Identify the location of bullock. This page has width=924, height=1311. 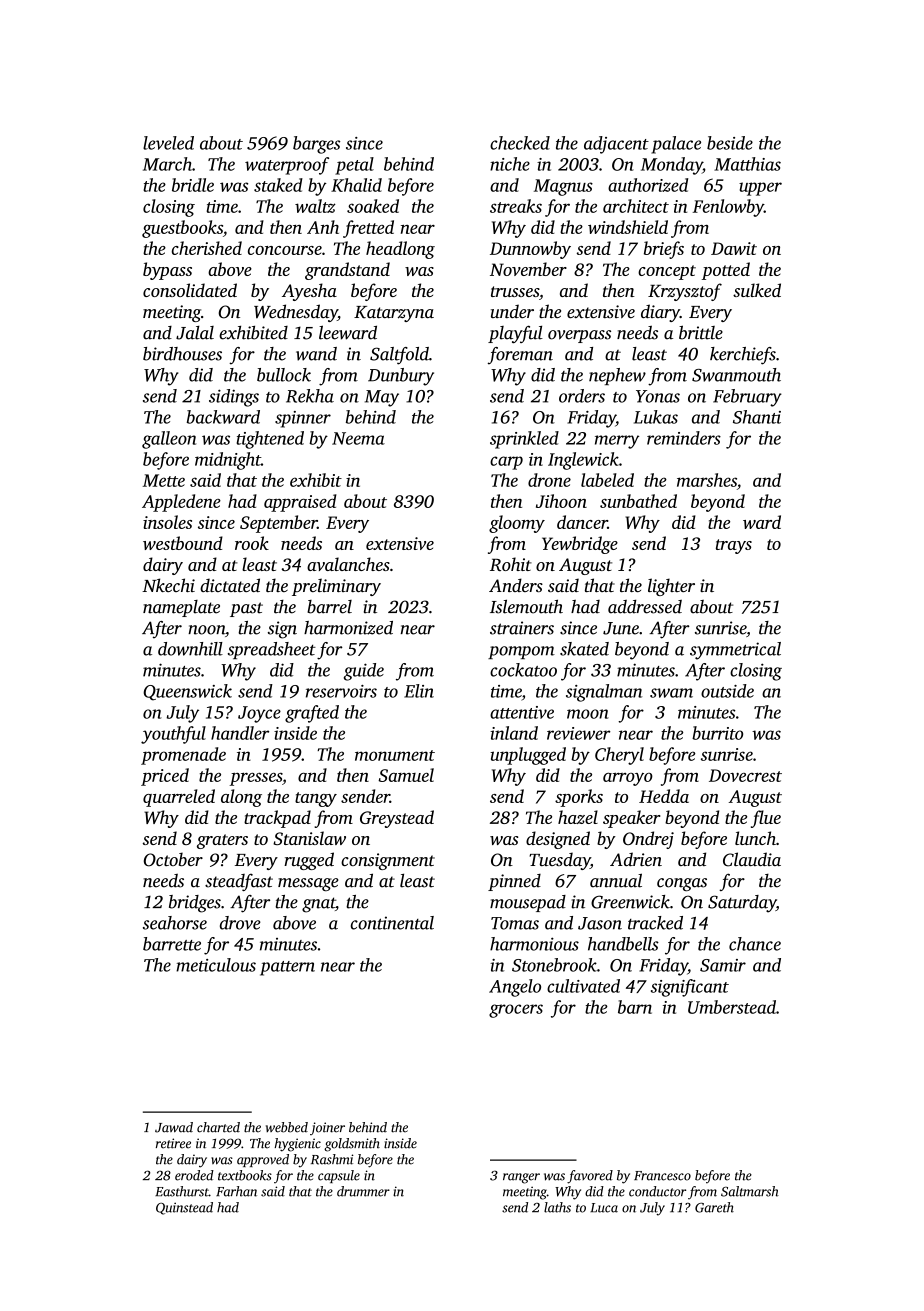
(284, 375).
